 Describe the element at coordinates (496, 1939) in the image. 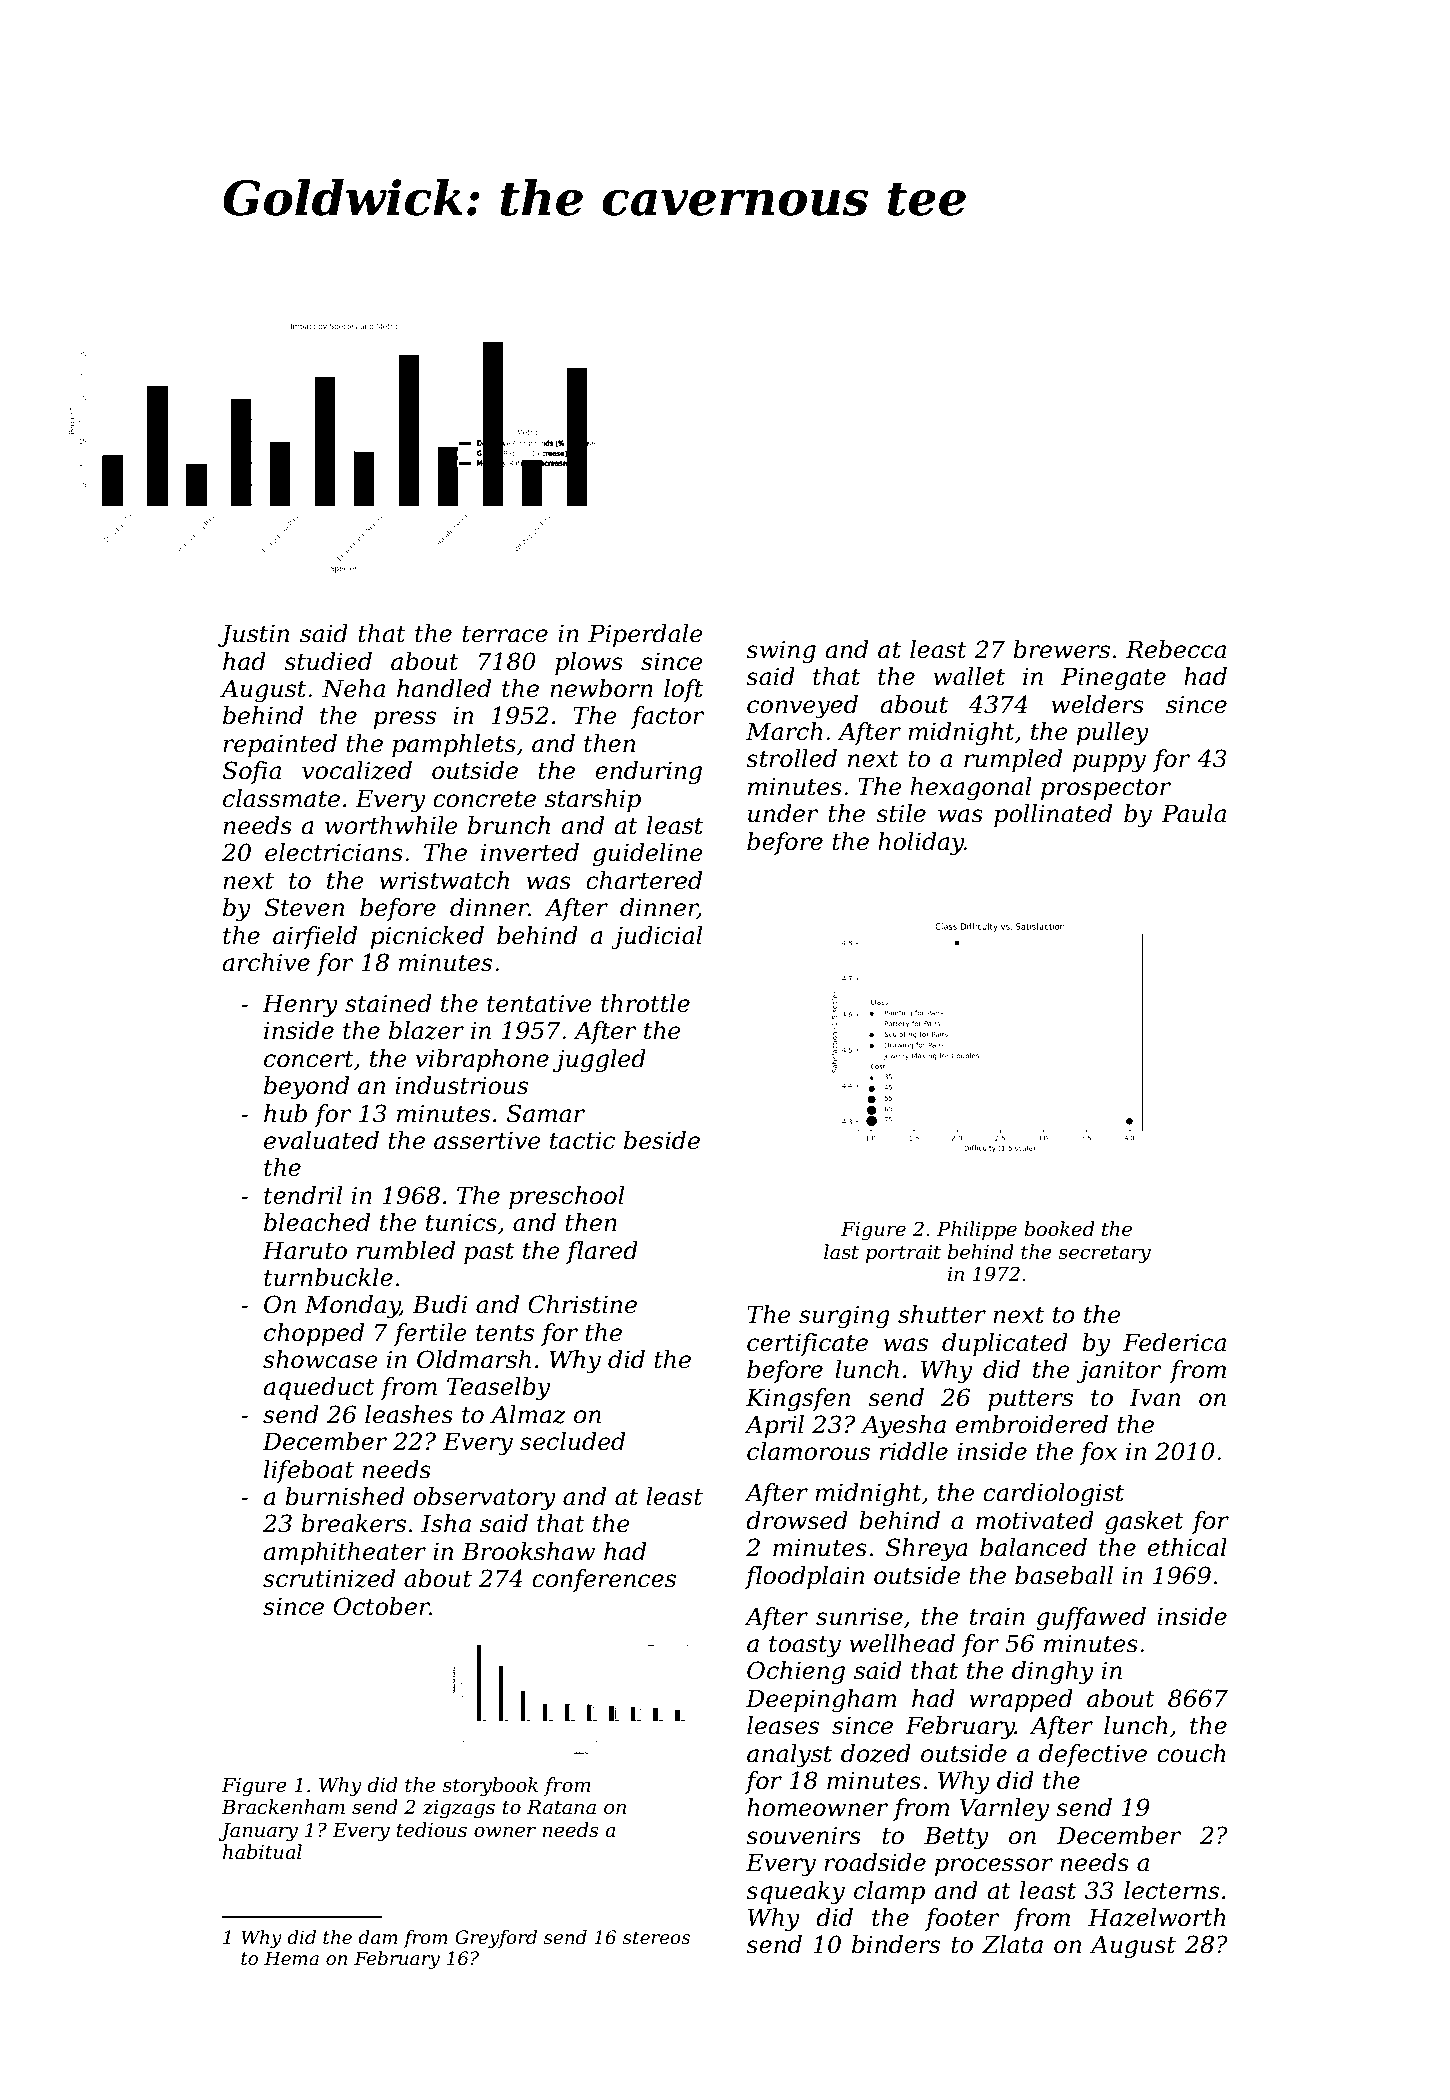

I see `Greyford` at that location.
